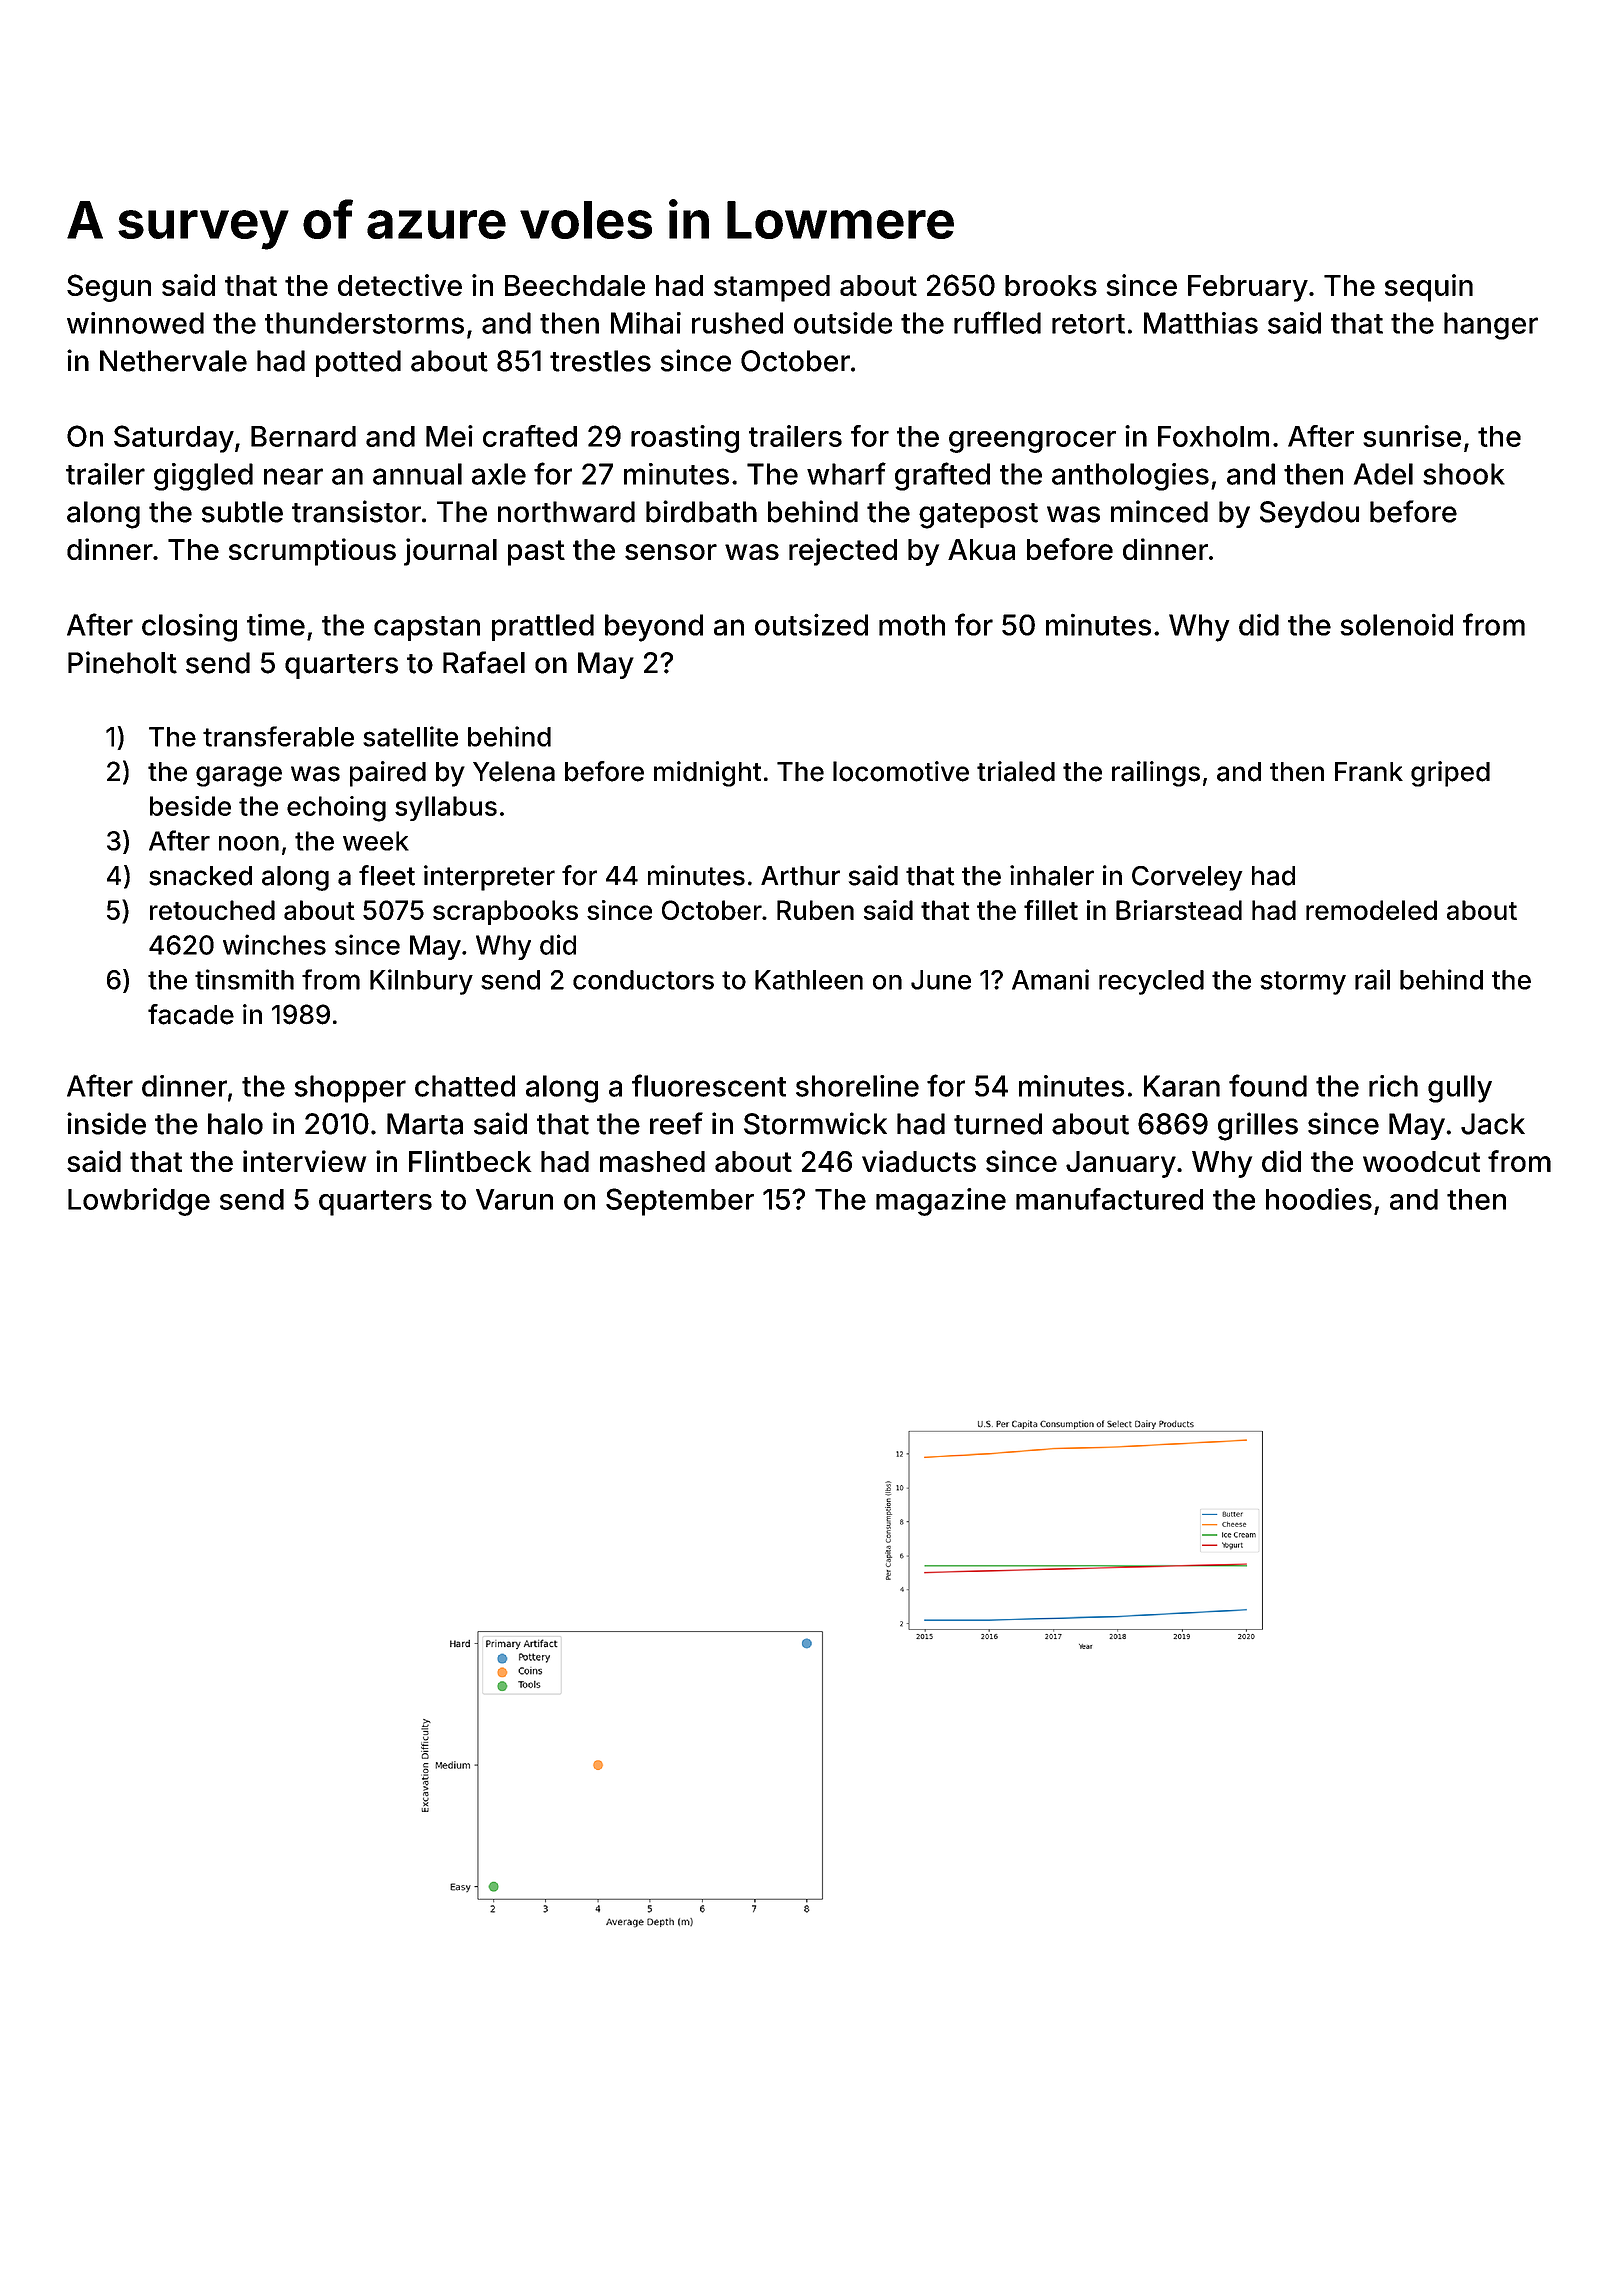  I want to click on Matthias, so click(1201, 323).
